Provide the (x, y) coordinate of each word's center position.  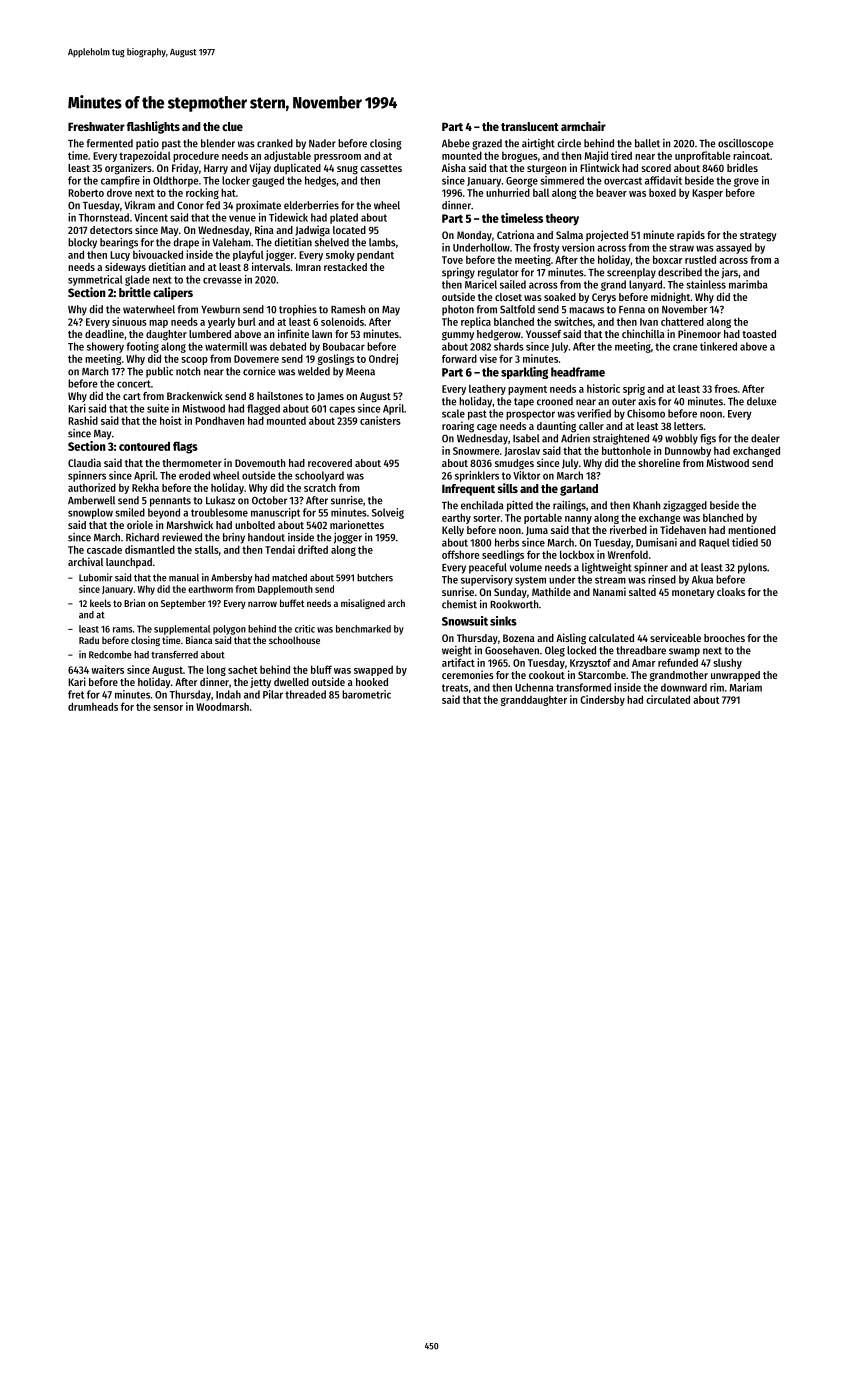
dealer (765, 438)
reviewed (182, 537)
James (330, 397)
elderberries (311, 205)
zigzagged (685, 506)
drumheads (93, 706)
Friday (185, 168)
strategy (758, 237)
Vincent (151, 217)
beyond (164, 513)
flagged (263, 409)
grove (746, 182)
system (530, 581)
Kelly (453, 531)
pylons (752, 568)
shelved (332, 242)
